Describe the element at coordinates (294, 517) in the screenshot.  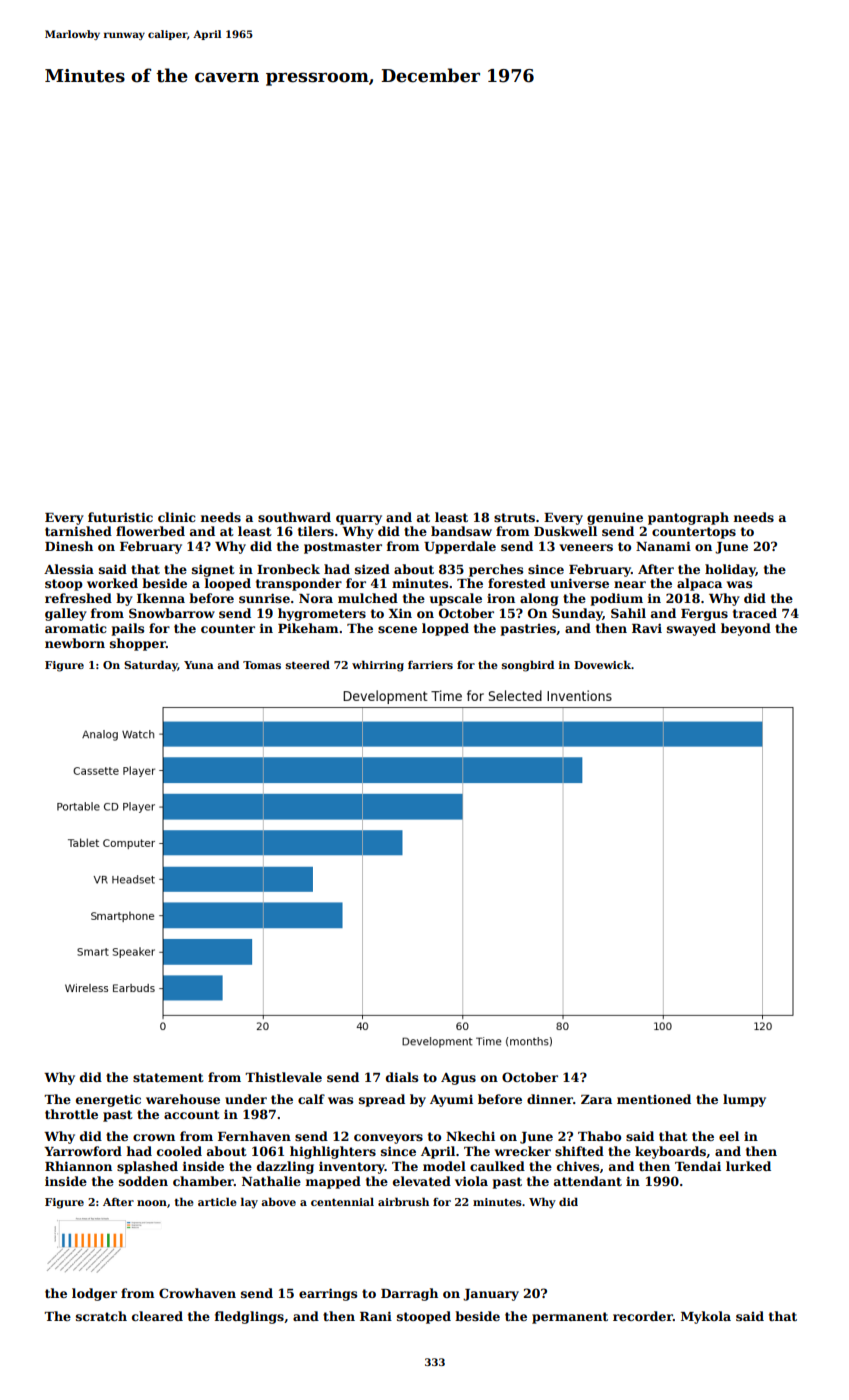
I see `southward` at that location.
